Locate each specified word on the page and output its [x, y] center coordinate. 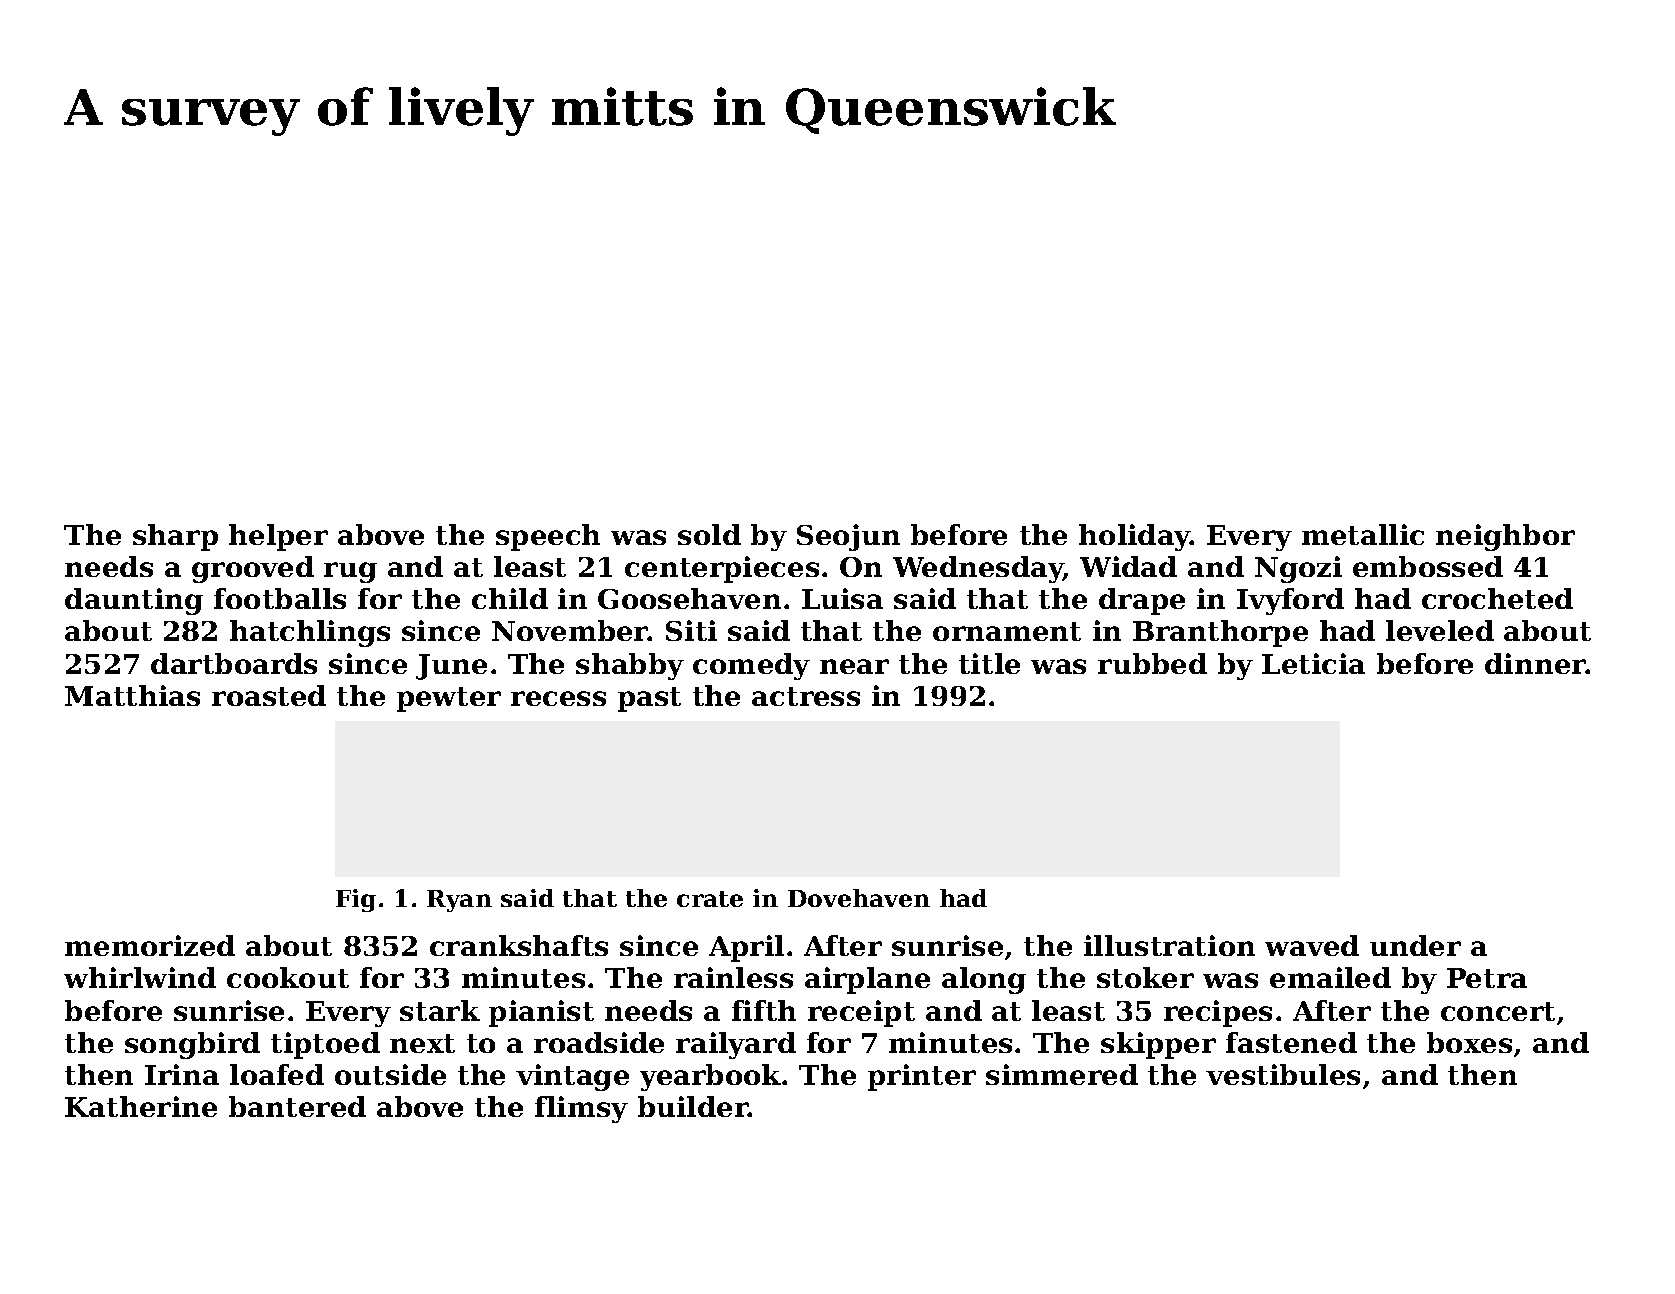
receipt [861, 1013]
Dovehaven [859, 898]
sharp [175, 537]
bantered [297, 1106]
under [1415, 945]
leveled [1440, 630]
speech [548, 537]
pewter [449, 699]
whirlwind [140, 977]
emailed [1330, 977]
